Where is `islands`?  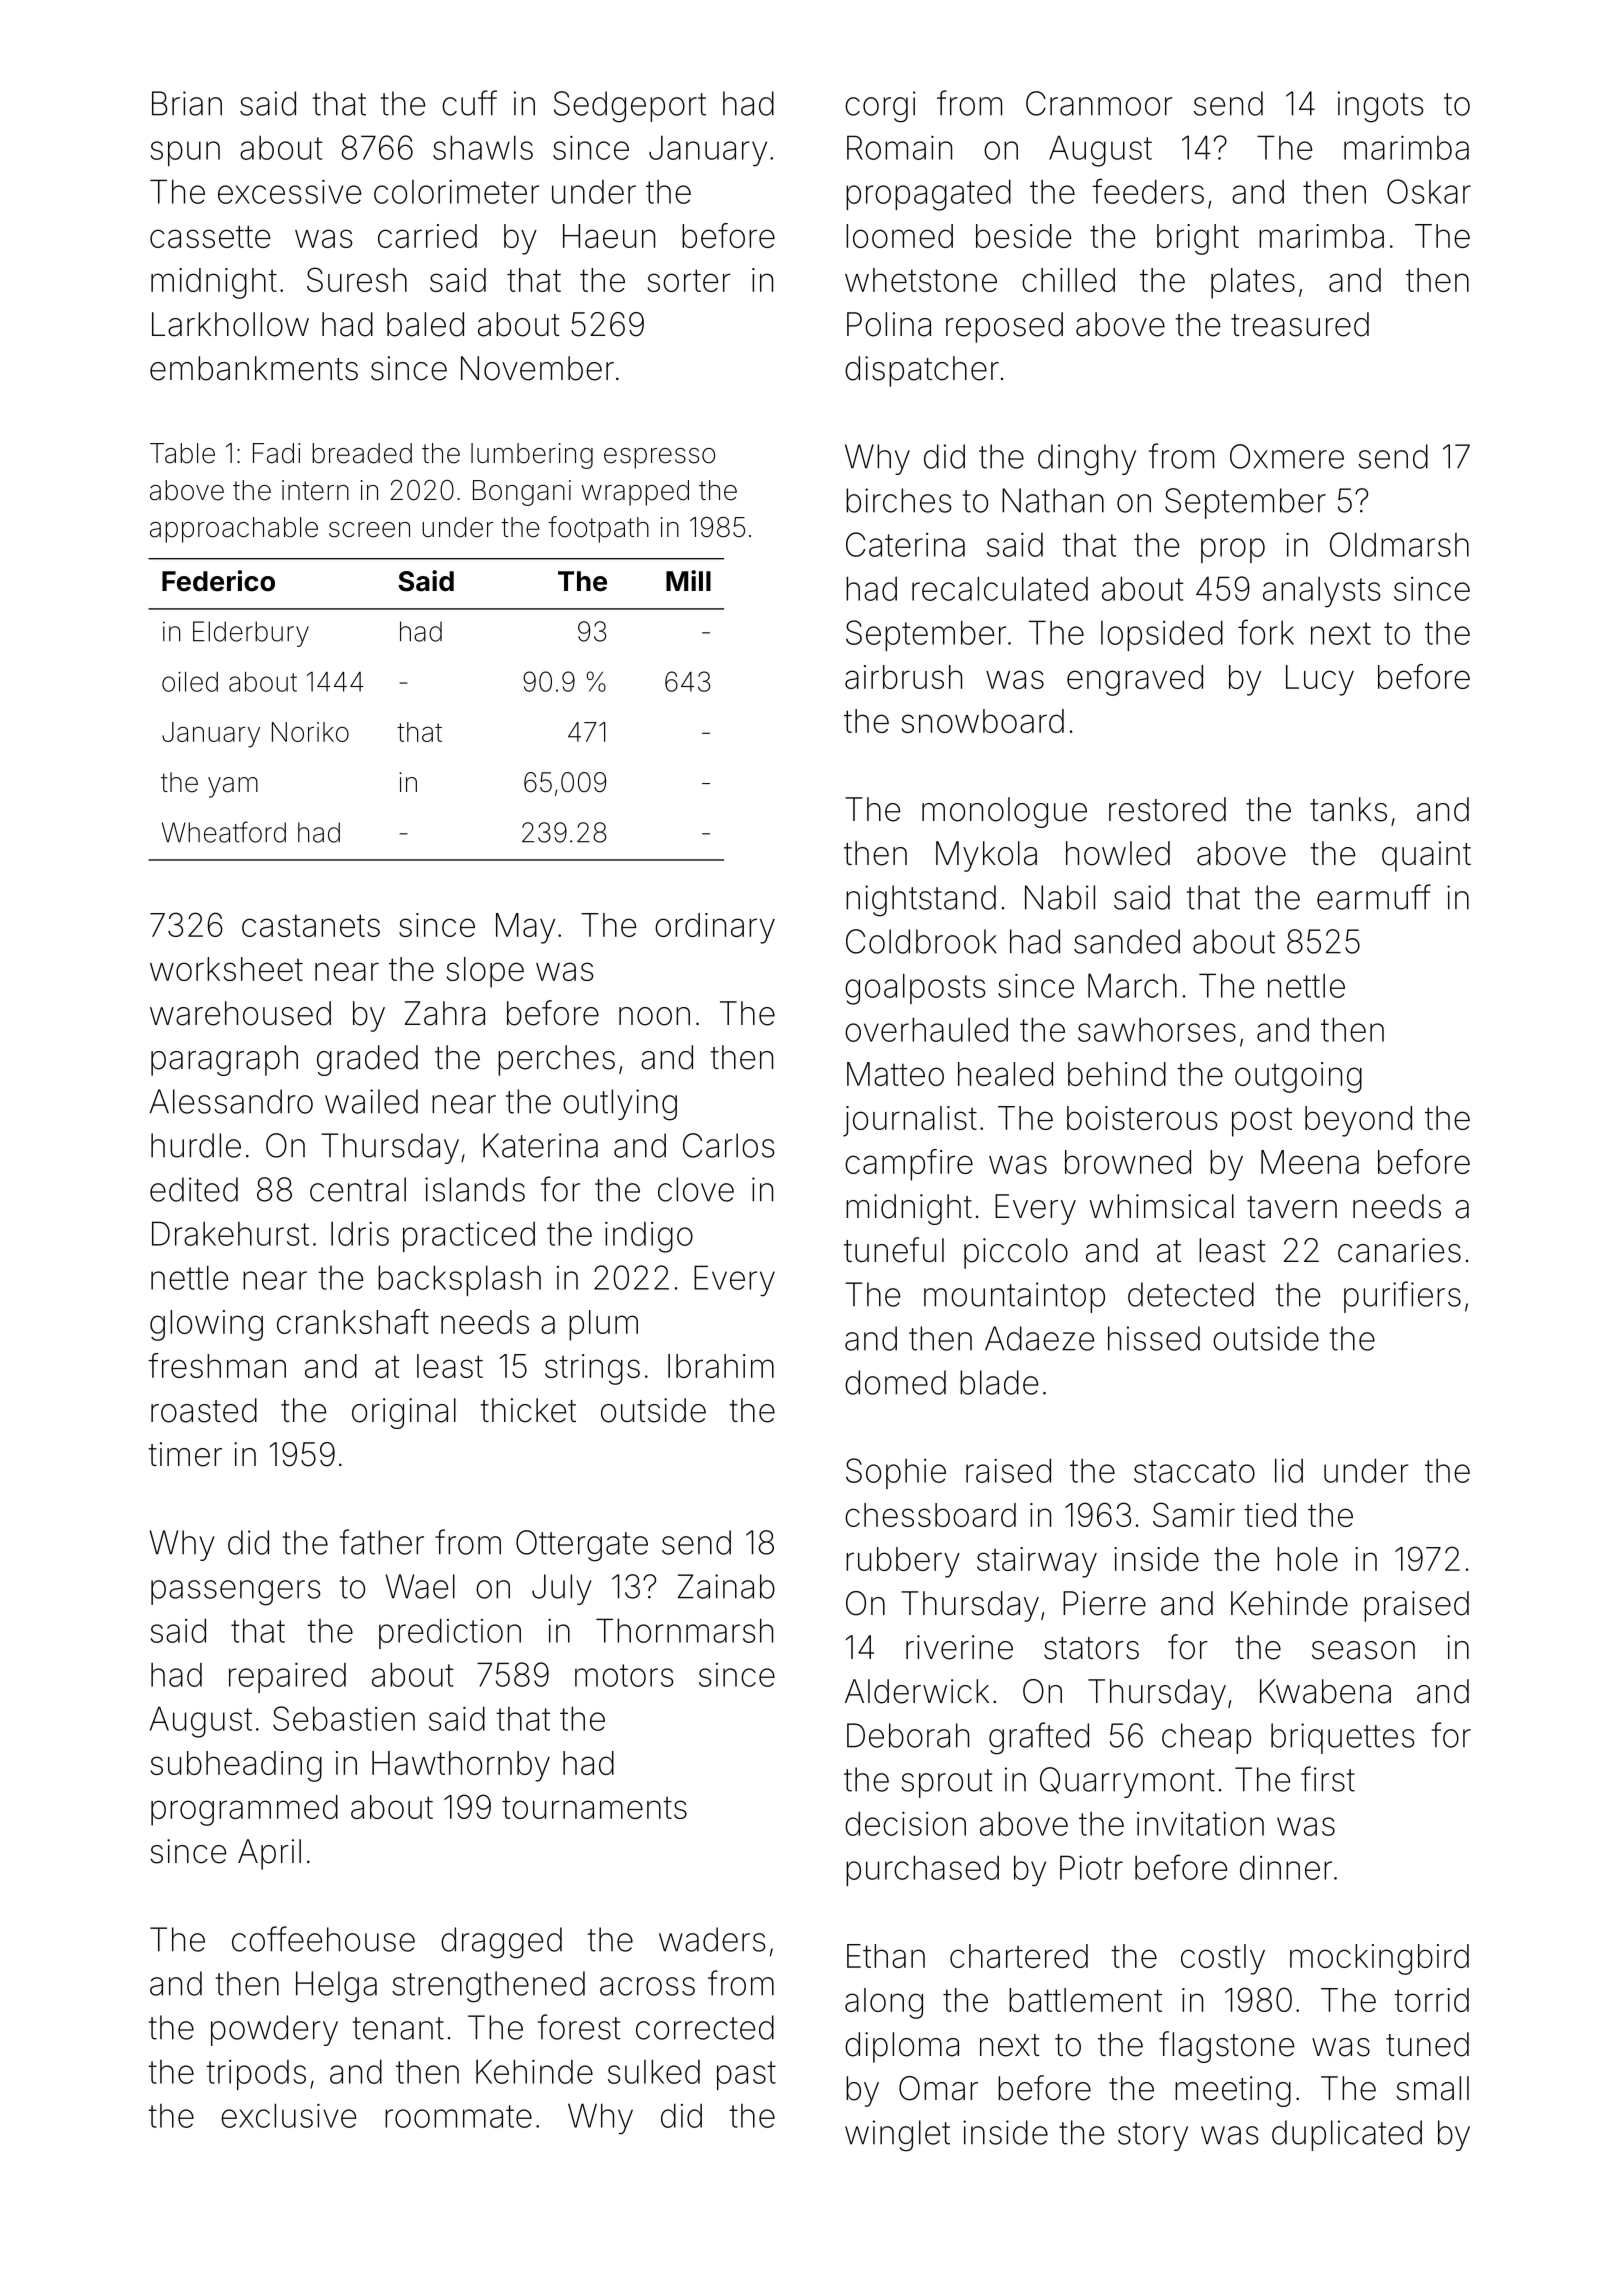 islands is located at coordinates (475, 1189).
